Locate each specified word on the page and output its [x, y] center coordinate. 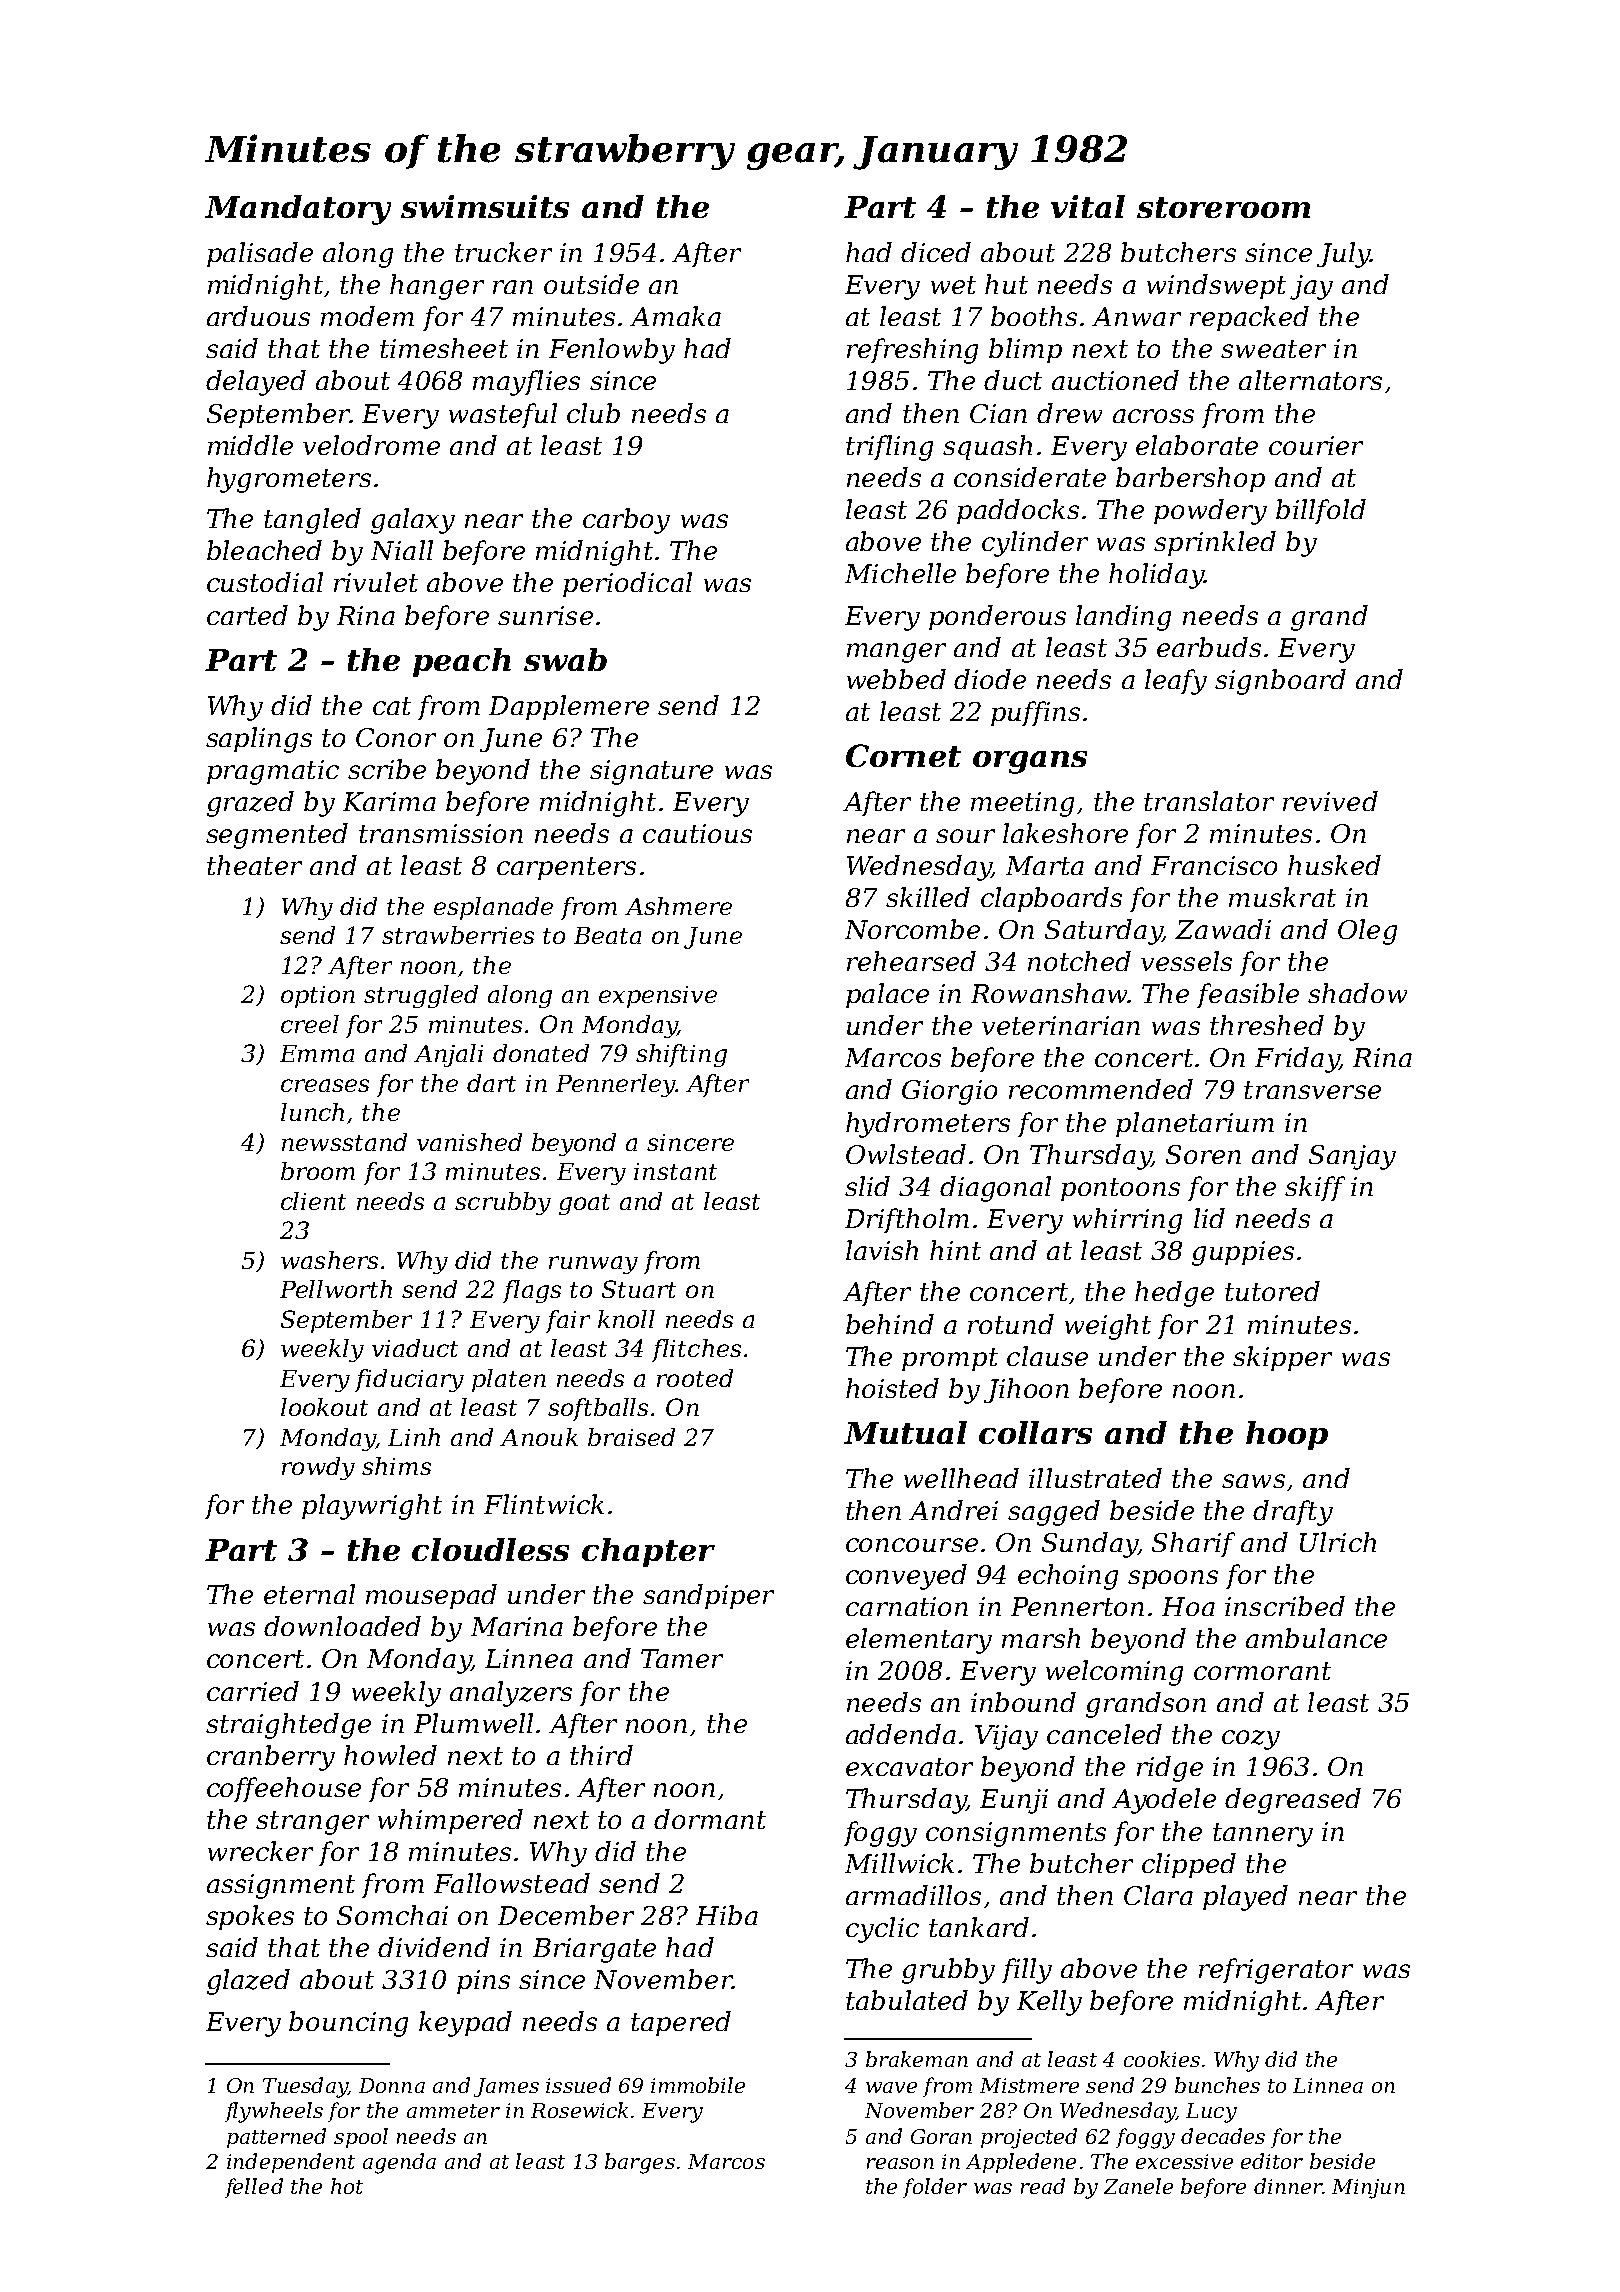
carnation [907, 1606]
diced [936, 252]
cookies [1162, 2059]
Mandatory [298, 210]
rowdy [318, 1468]
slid [867, 1186]
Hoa [1188, 1606]
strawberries [458, 935]
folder [935, 2188]
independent [291, 2163]
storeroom [1223, 207]
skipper [1282, 1358]
